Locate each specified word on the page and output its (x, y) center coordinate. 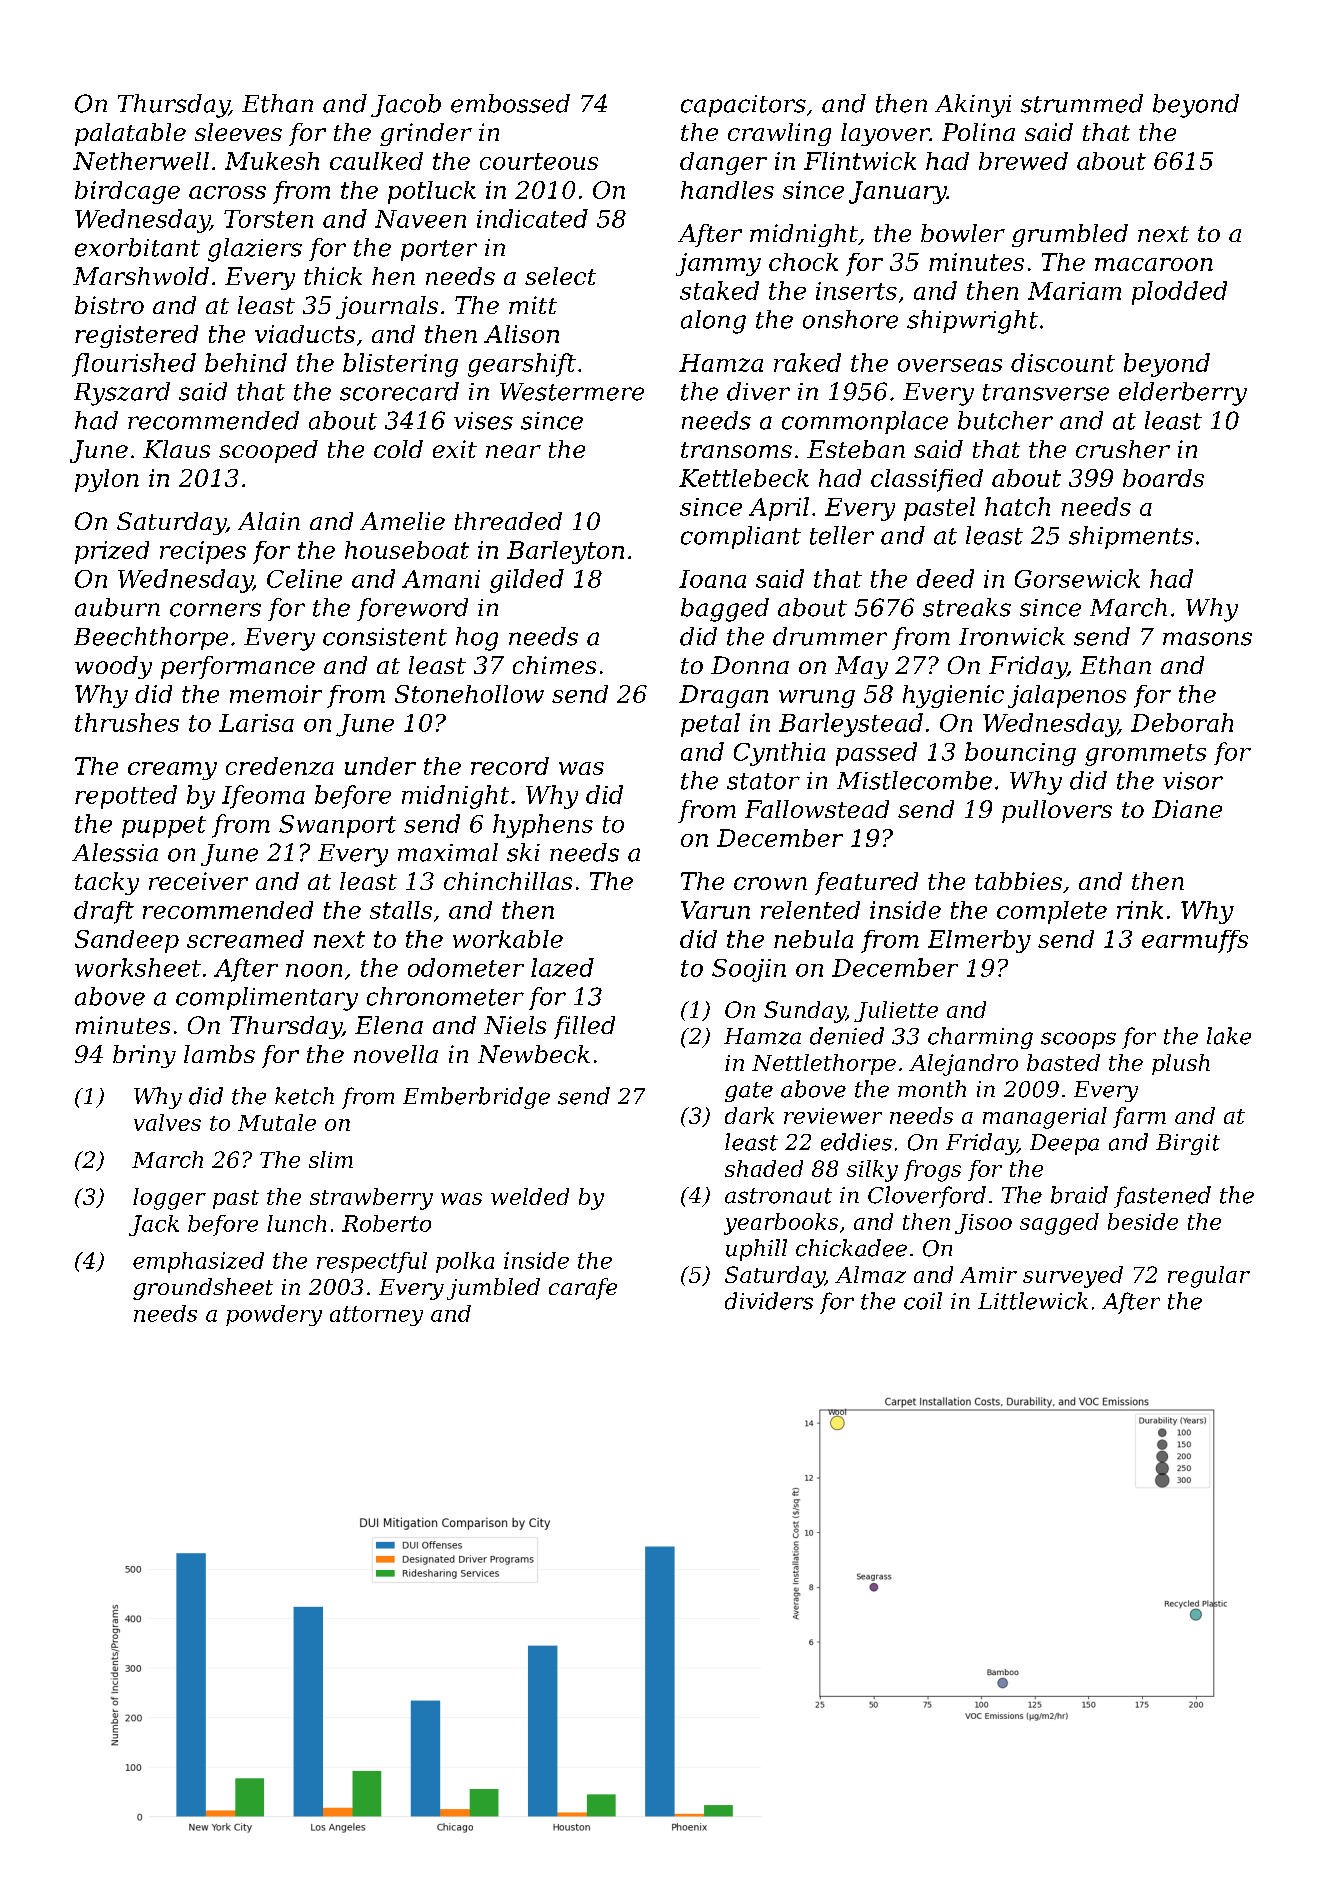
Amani (441, 579)
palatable (130, 134)
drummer (830, 636)
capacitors (743, 106)
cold (398, 449)
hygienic (953, 696)
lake (1229, 1036)
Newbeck (534, 1054)
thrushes (127, 722)
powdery (274, 1315)
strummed (1082, 103)
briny (144, 1056)
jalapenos (1067, 696)
